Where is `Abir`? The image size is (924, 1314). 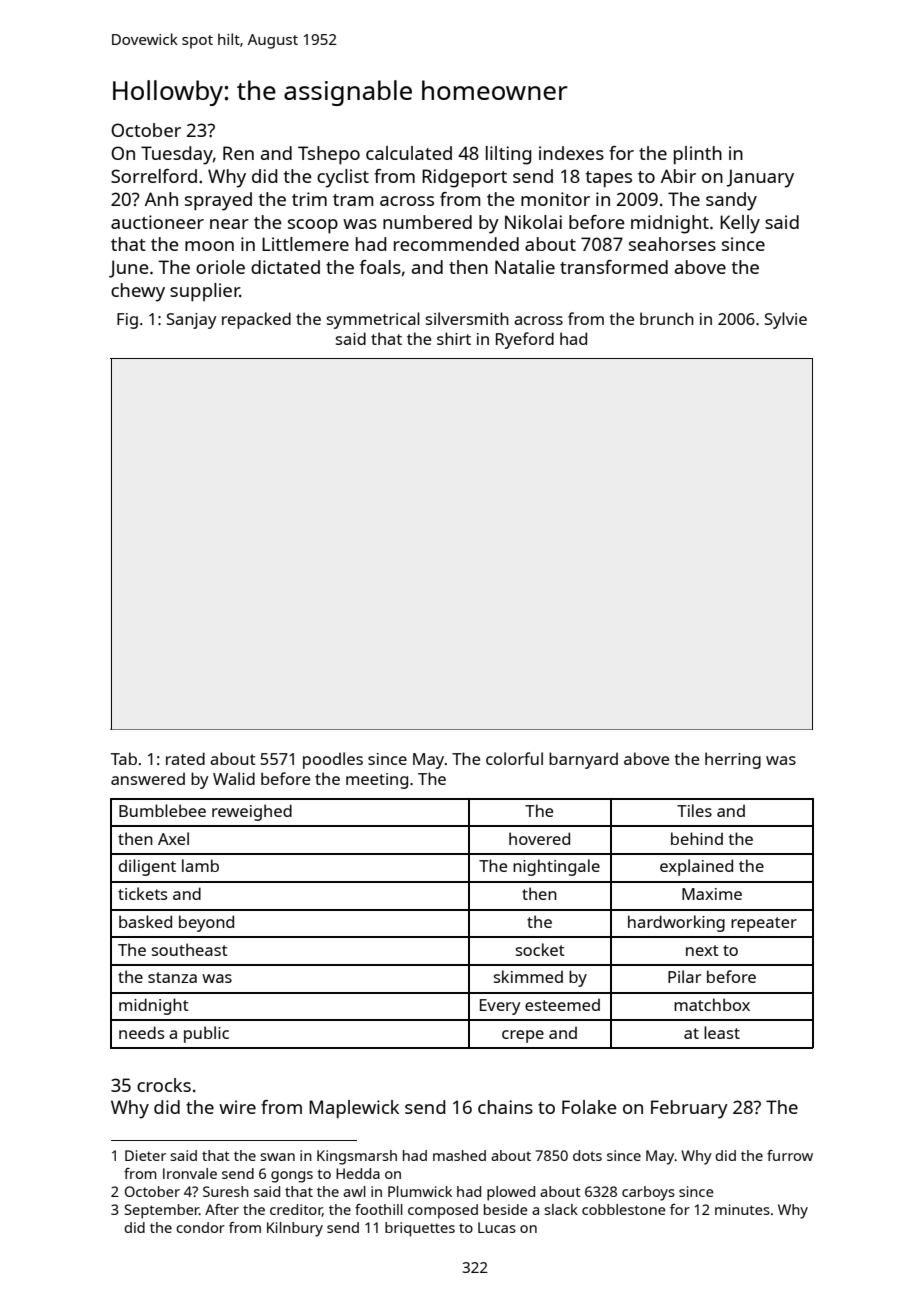 Abir is located at coordinates (678, 176).
